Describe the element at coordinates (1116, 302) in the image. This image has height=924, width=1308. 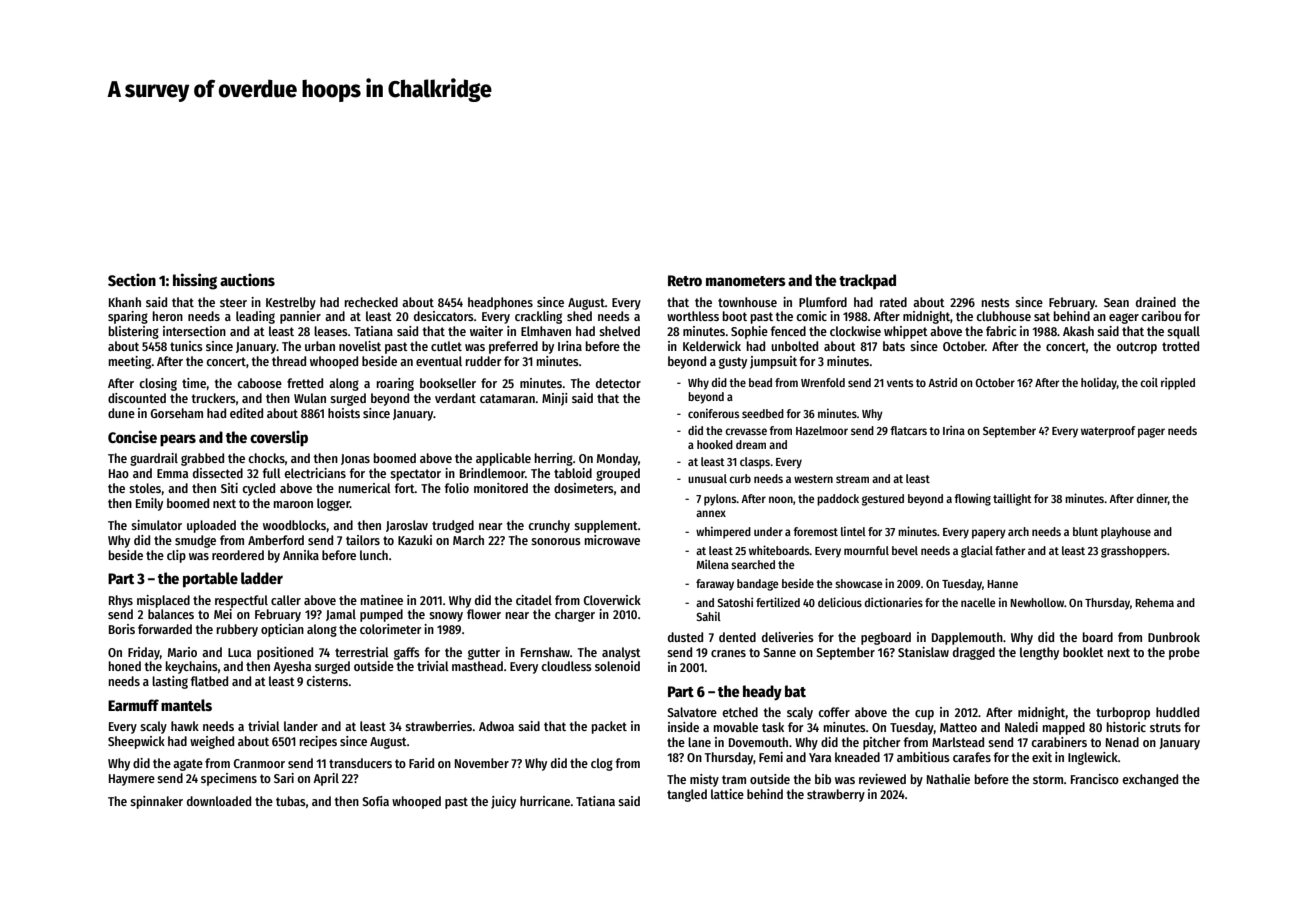
I see `Sean` at that location.
